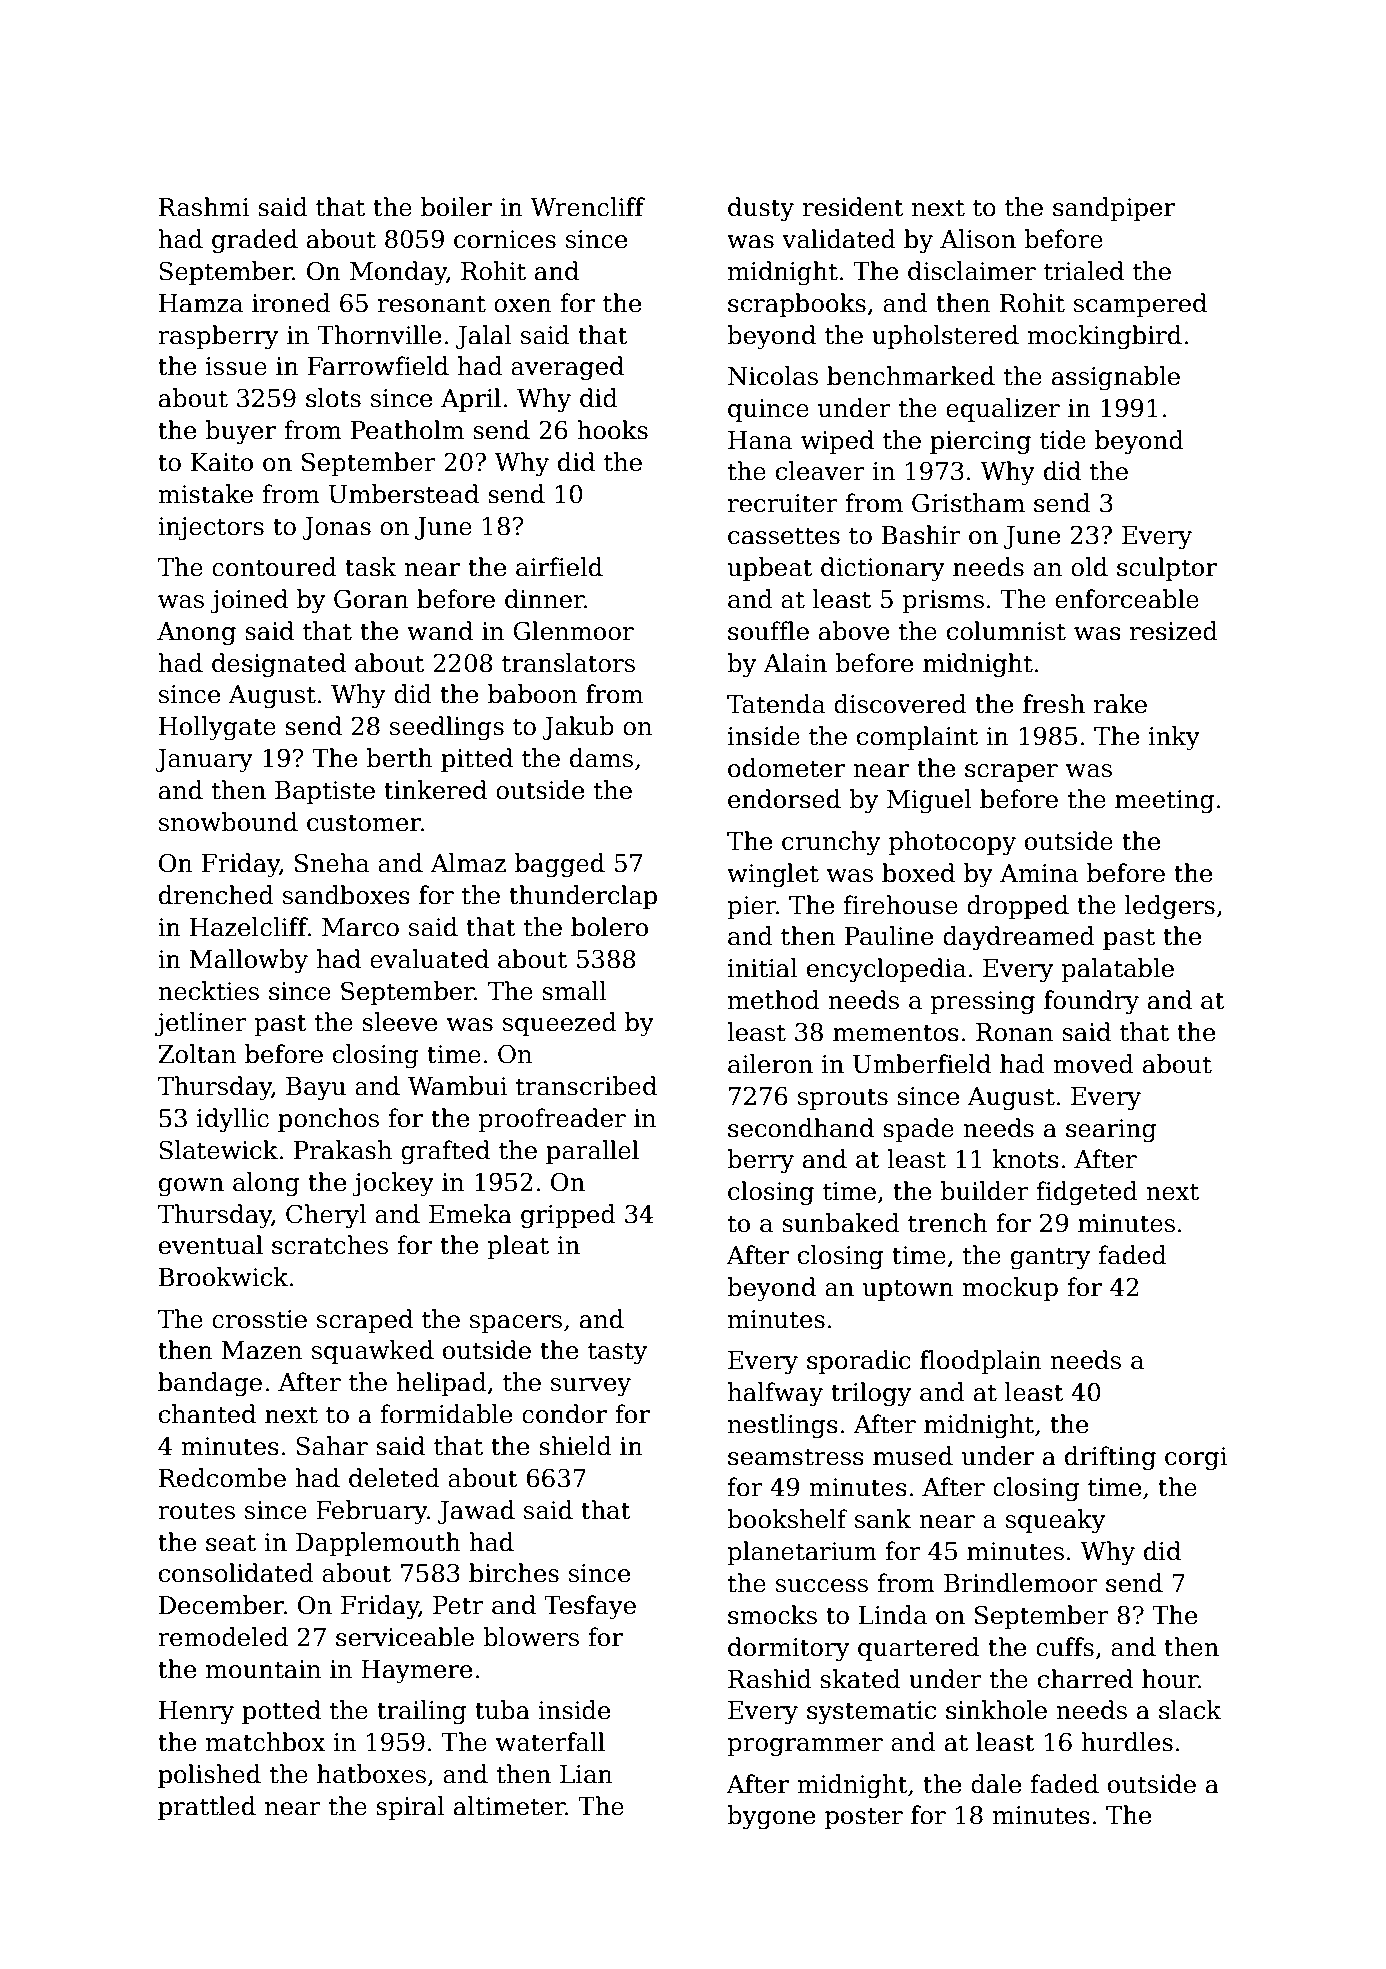 Image resolution: width=1386 pixels, height=1969 pixels. Describe the element at coordinates (783, 503) in the page. I see `recruiter` at that location.
